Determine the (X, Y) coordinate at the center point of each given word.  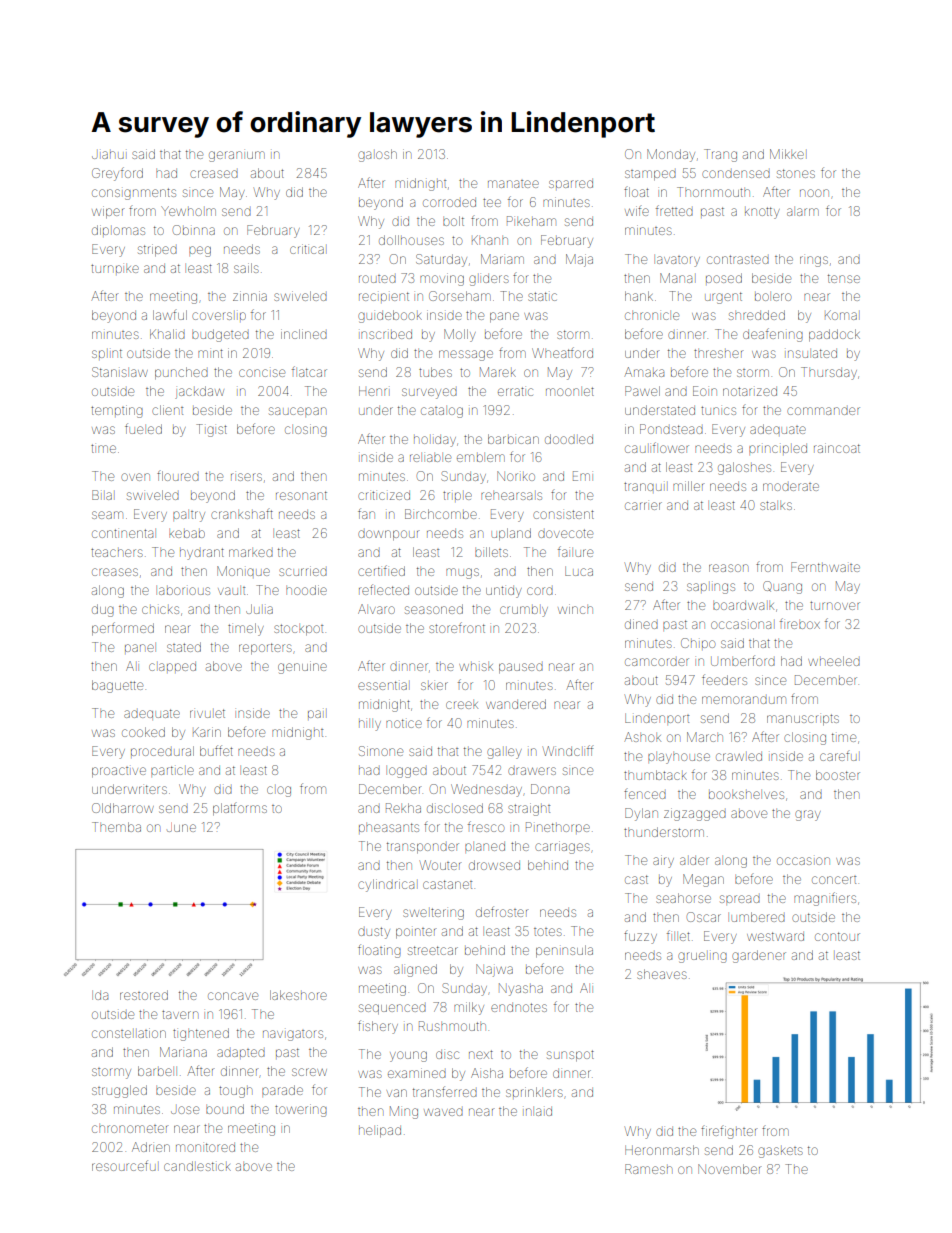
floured (178, 476)
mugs (462, 573)
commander (823, 411)
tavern (180, 1014)
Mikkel (787, 154)
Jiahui (108, 155)
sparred (571, 183)
